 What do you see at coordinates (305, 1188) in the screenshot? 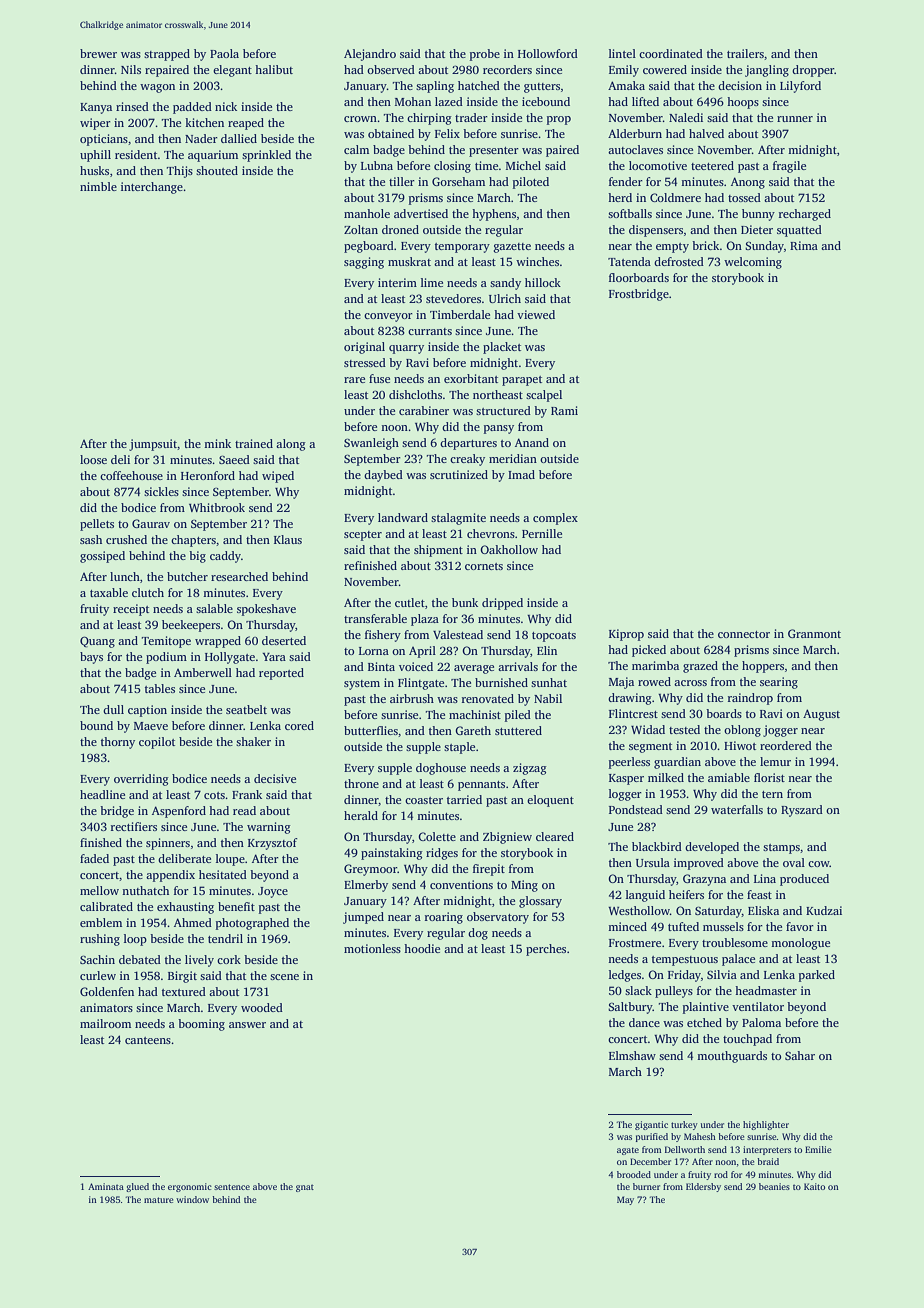
I see `gnat` at bounding box center [305, 1188].
